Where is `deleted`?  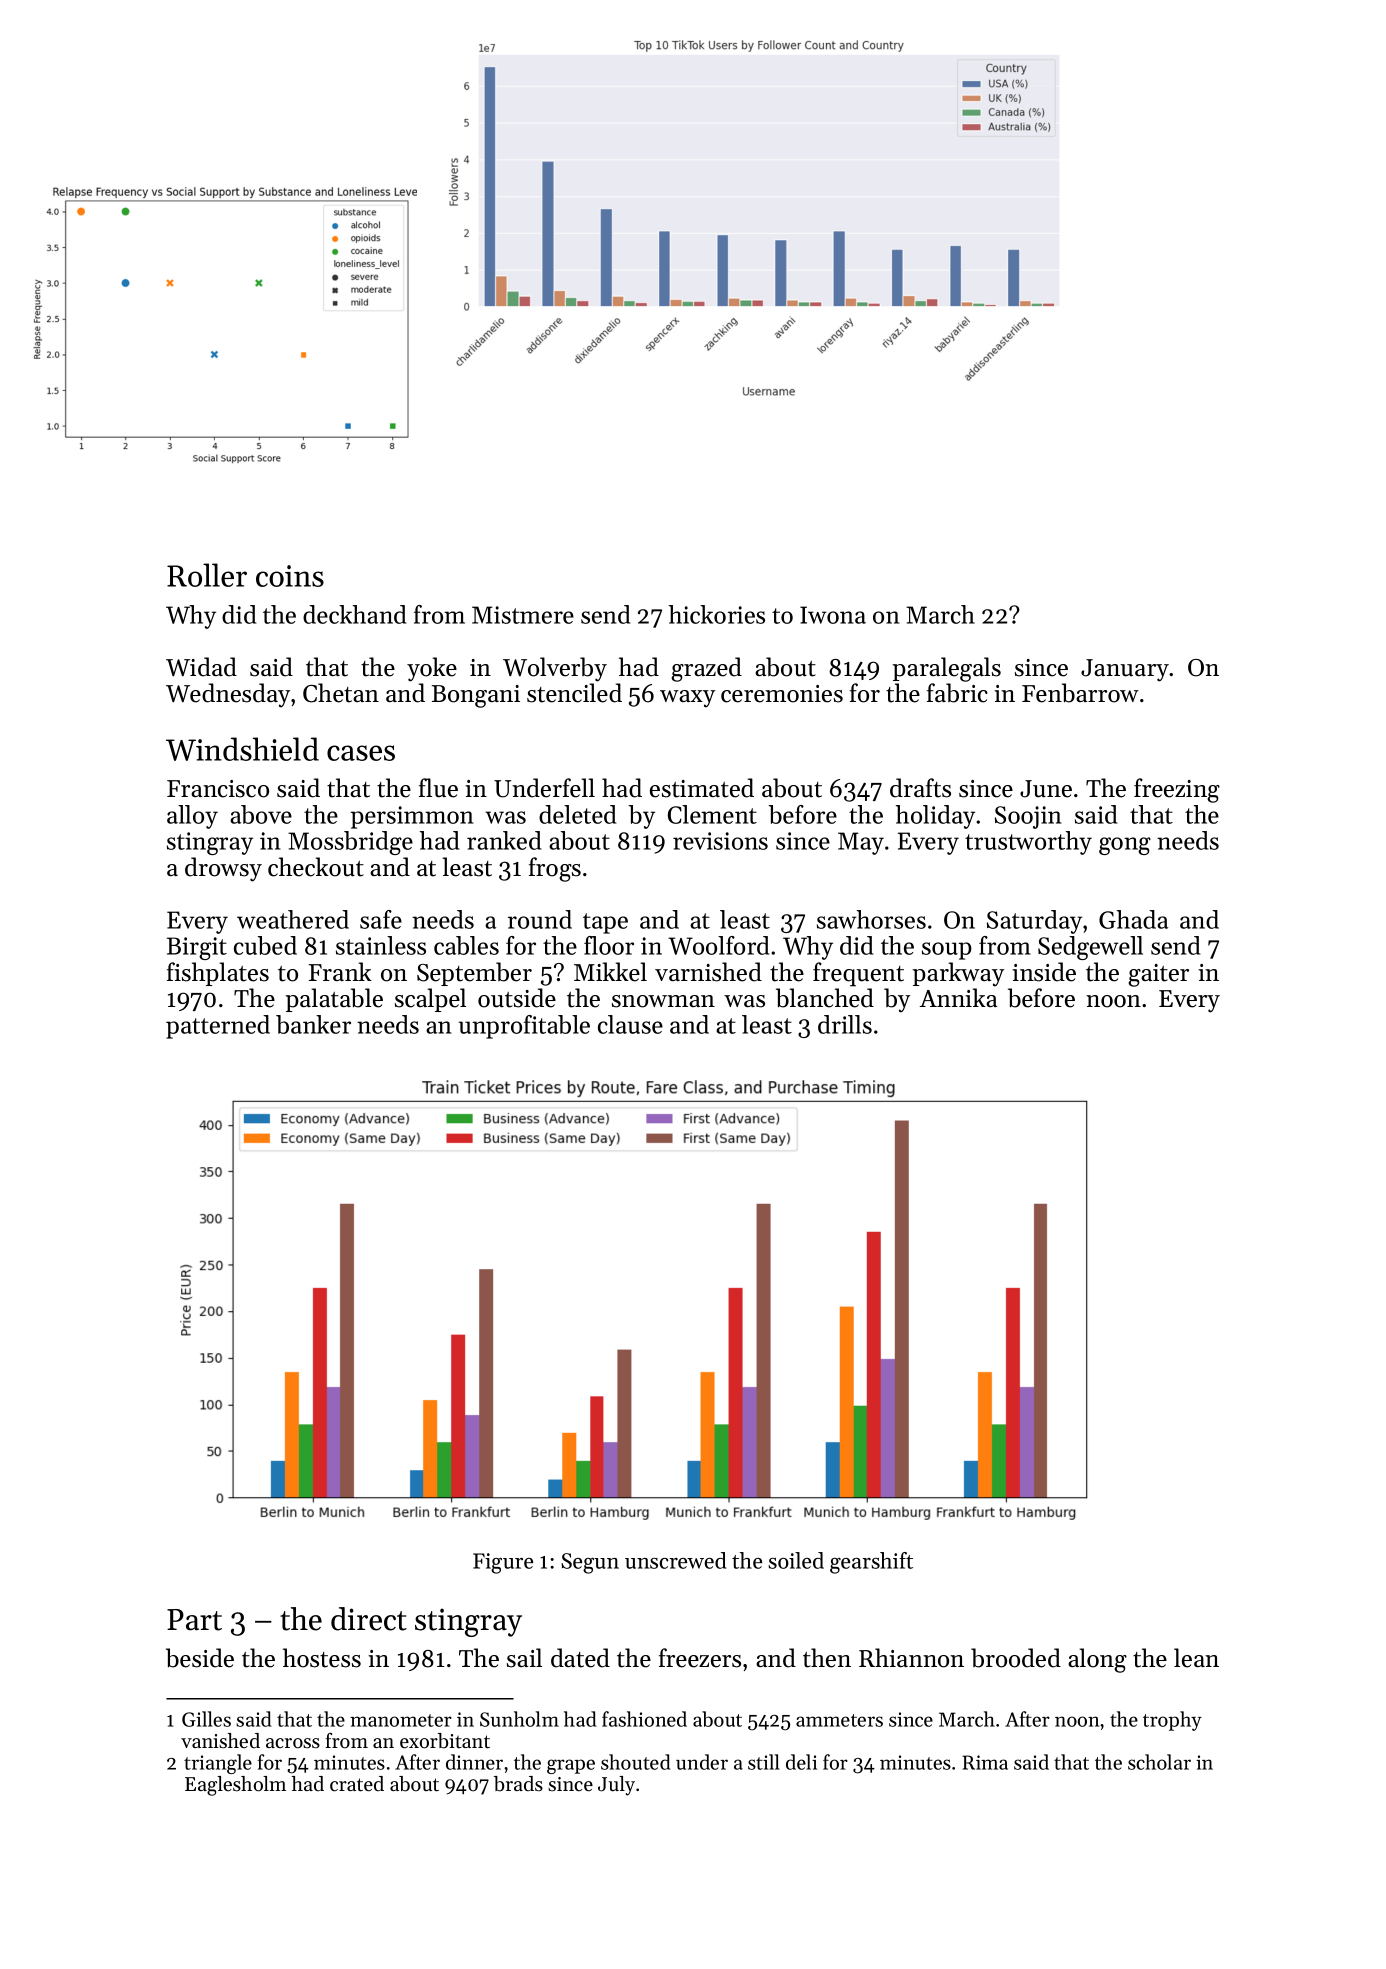
deleted is located at coordinates (577, 814).
